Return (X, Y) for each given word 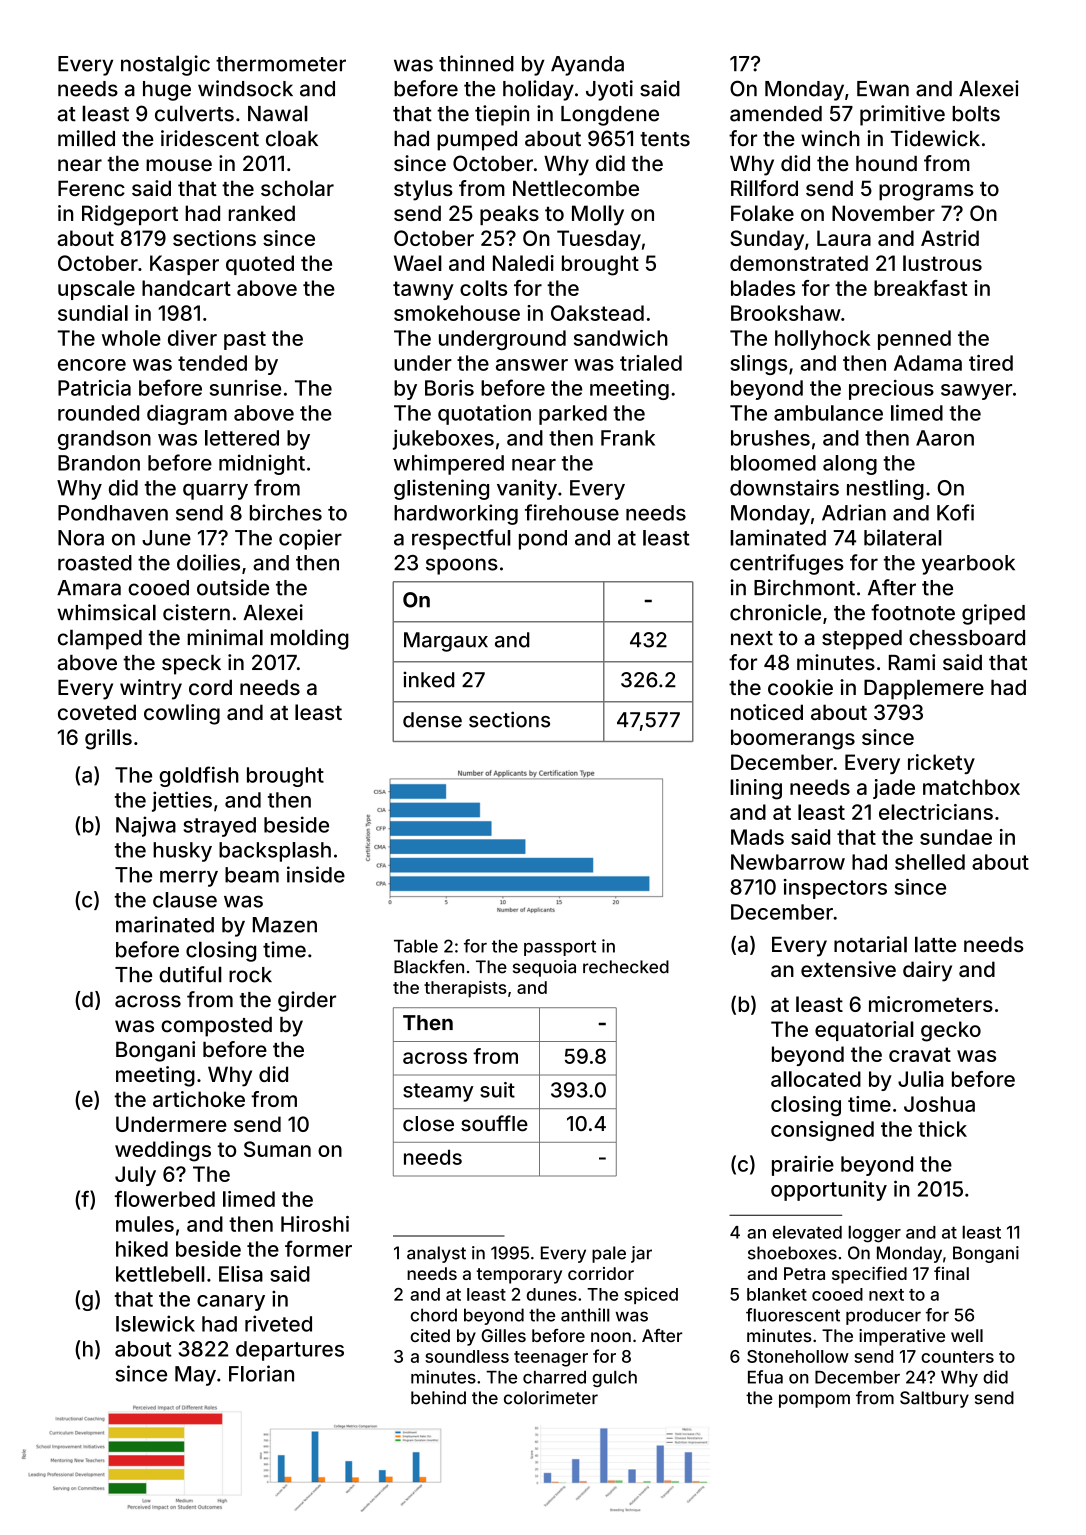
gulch (614, 1378)
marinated (165, 924)
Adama (928, 363)
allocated (816, 1079)
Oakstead (597, 313)
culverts (194, 113)
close (428, 1124)
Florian (261, 1373)
